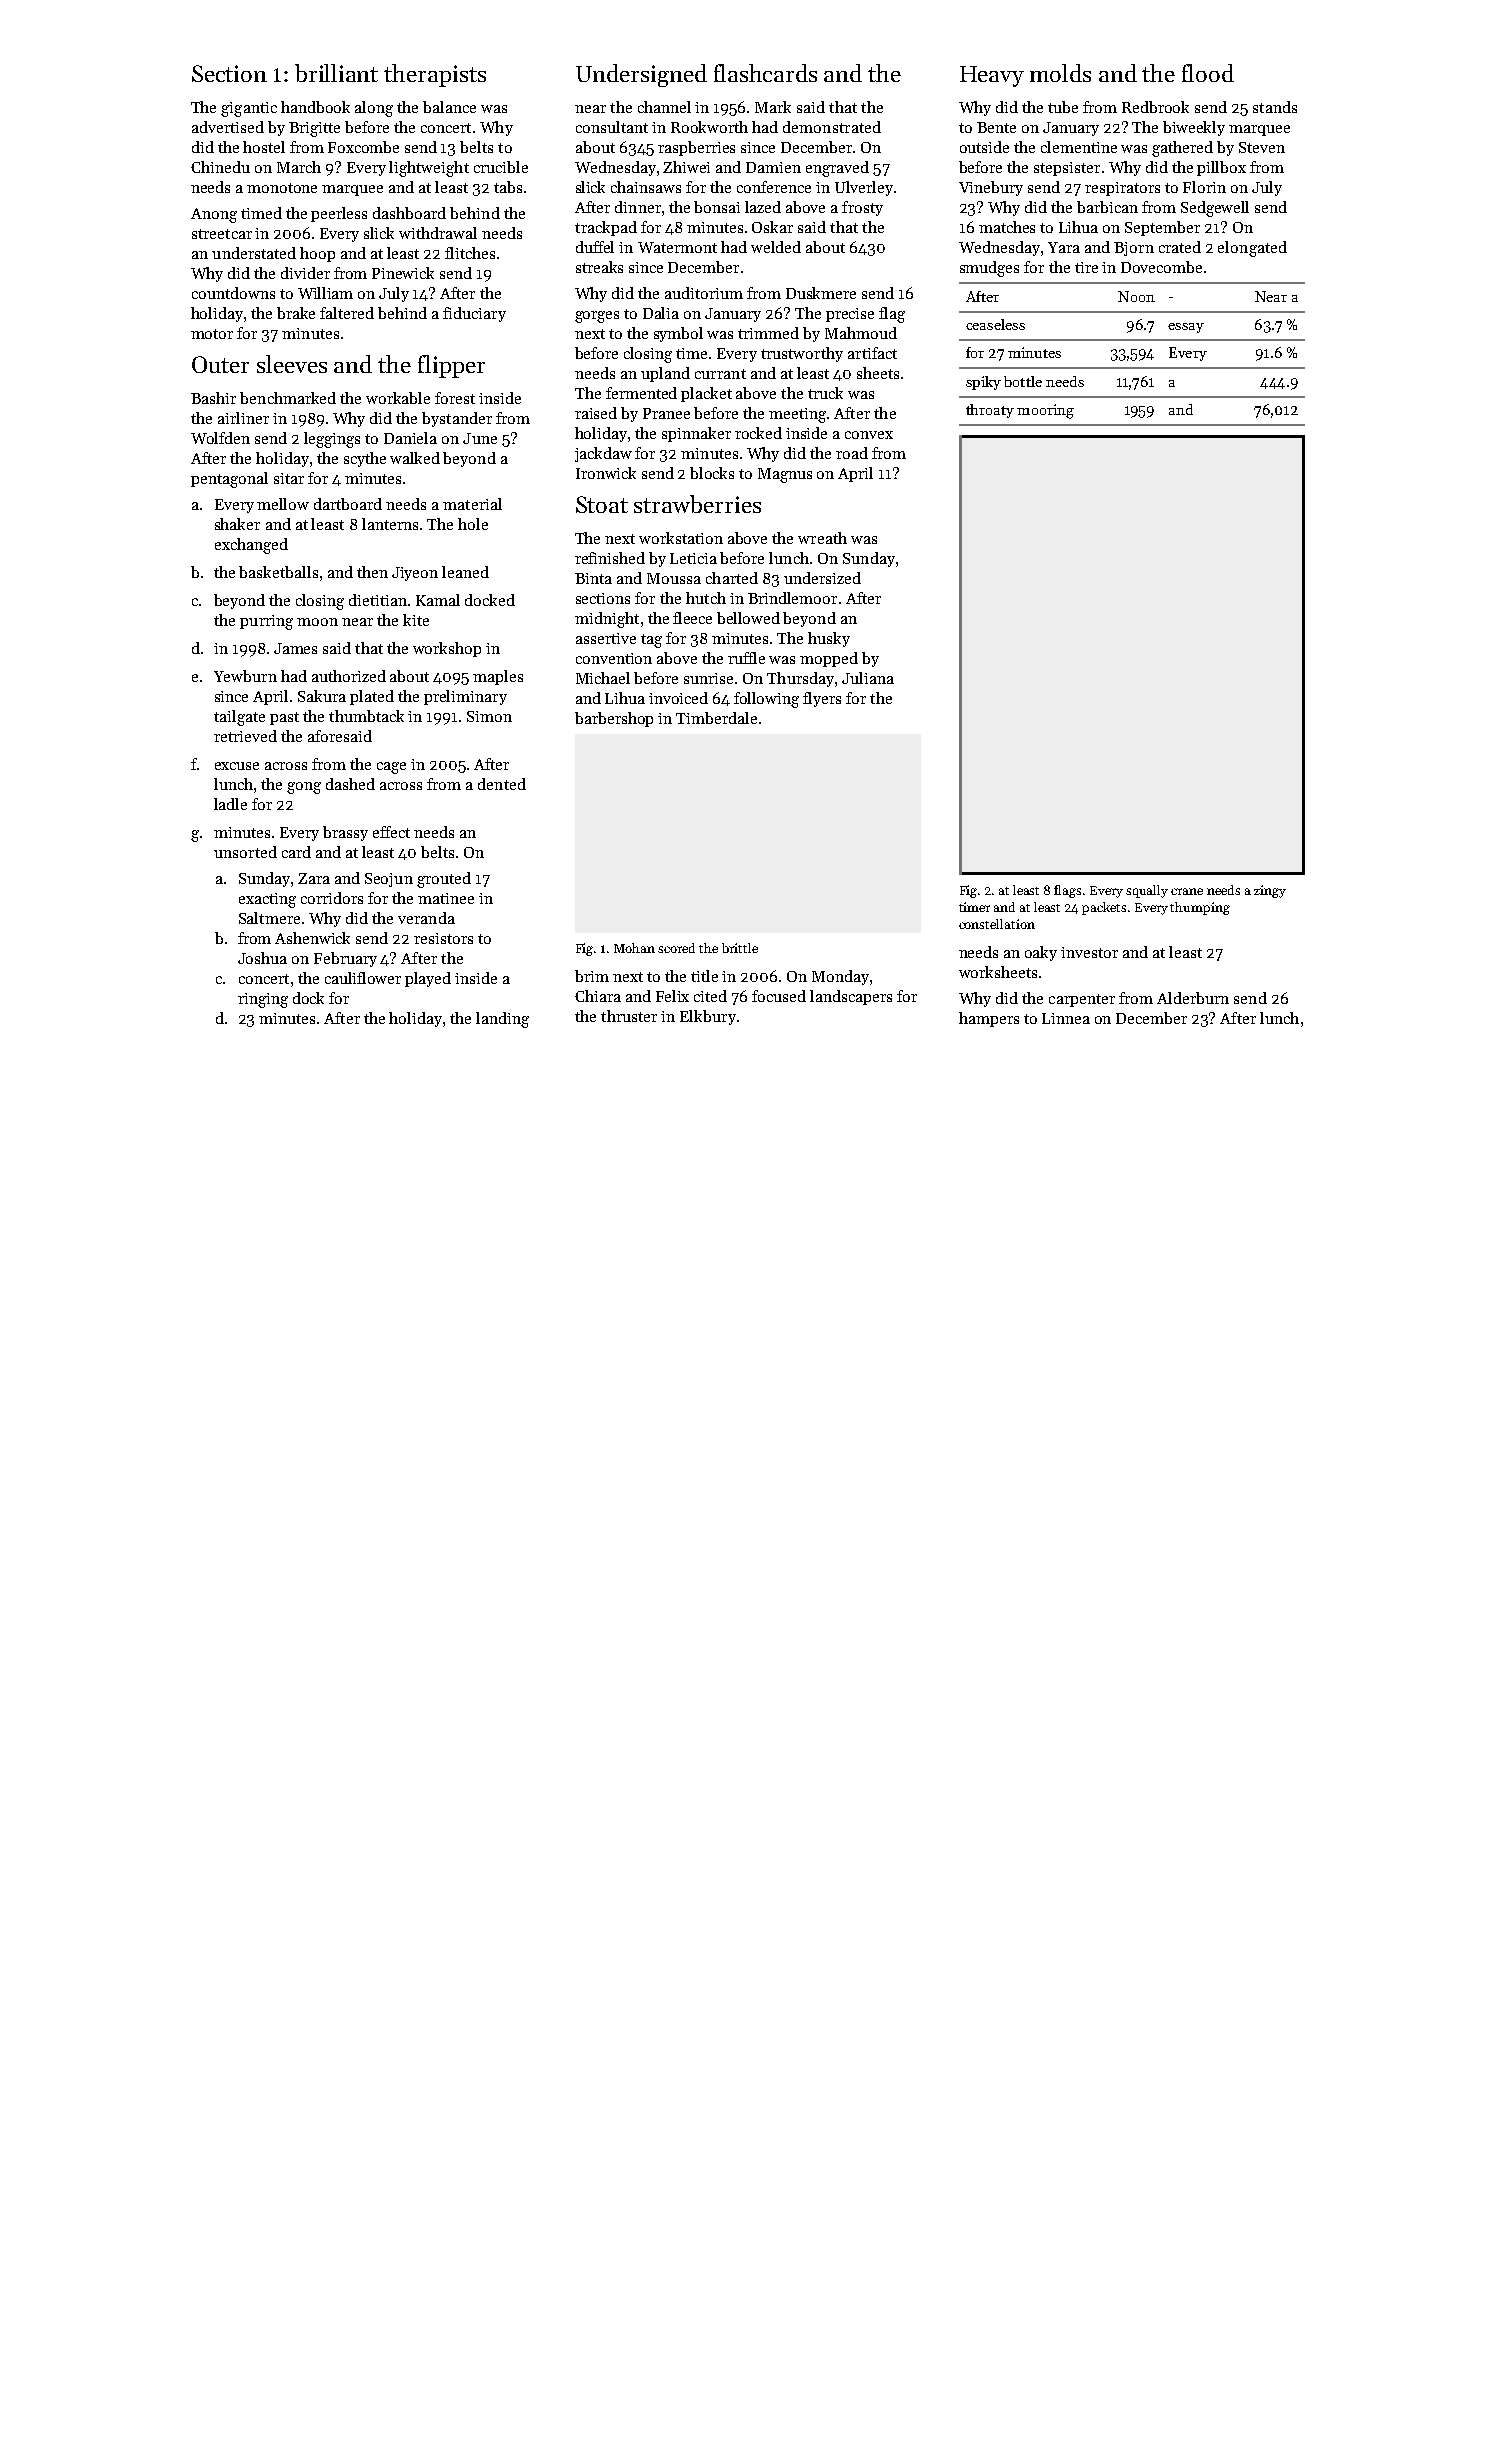  I want to click on landscapers, so click(851, 997).
